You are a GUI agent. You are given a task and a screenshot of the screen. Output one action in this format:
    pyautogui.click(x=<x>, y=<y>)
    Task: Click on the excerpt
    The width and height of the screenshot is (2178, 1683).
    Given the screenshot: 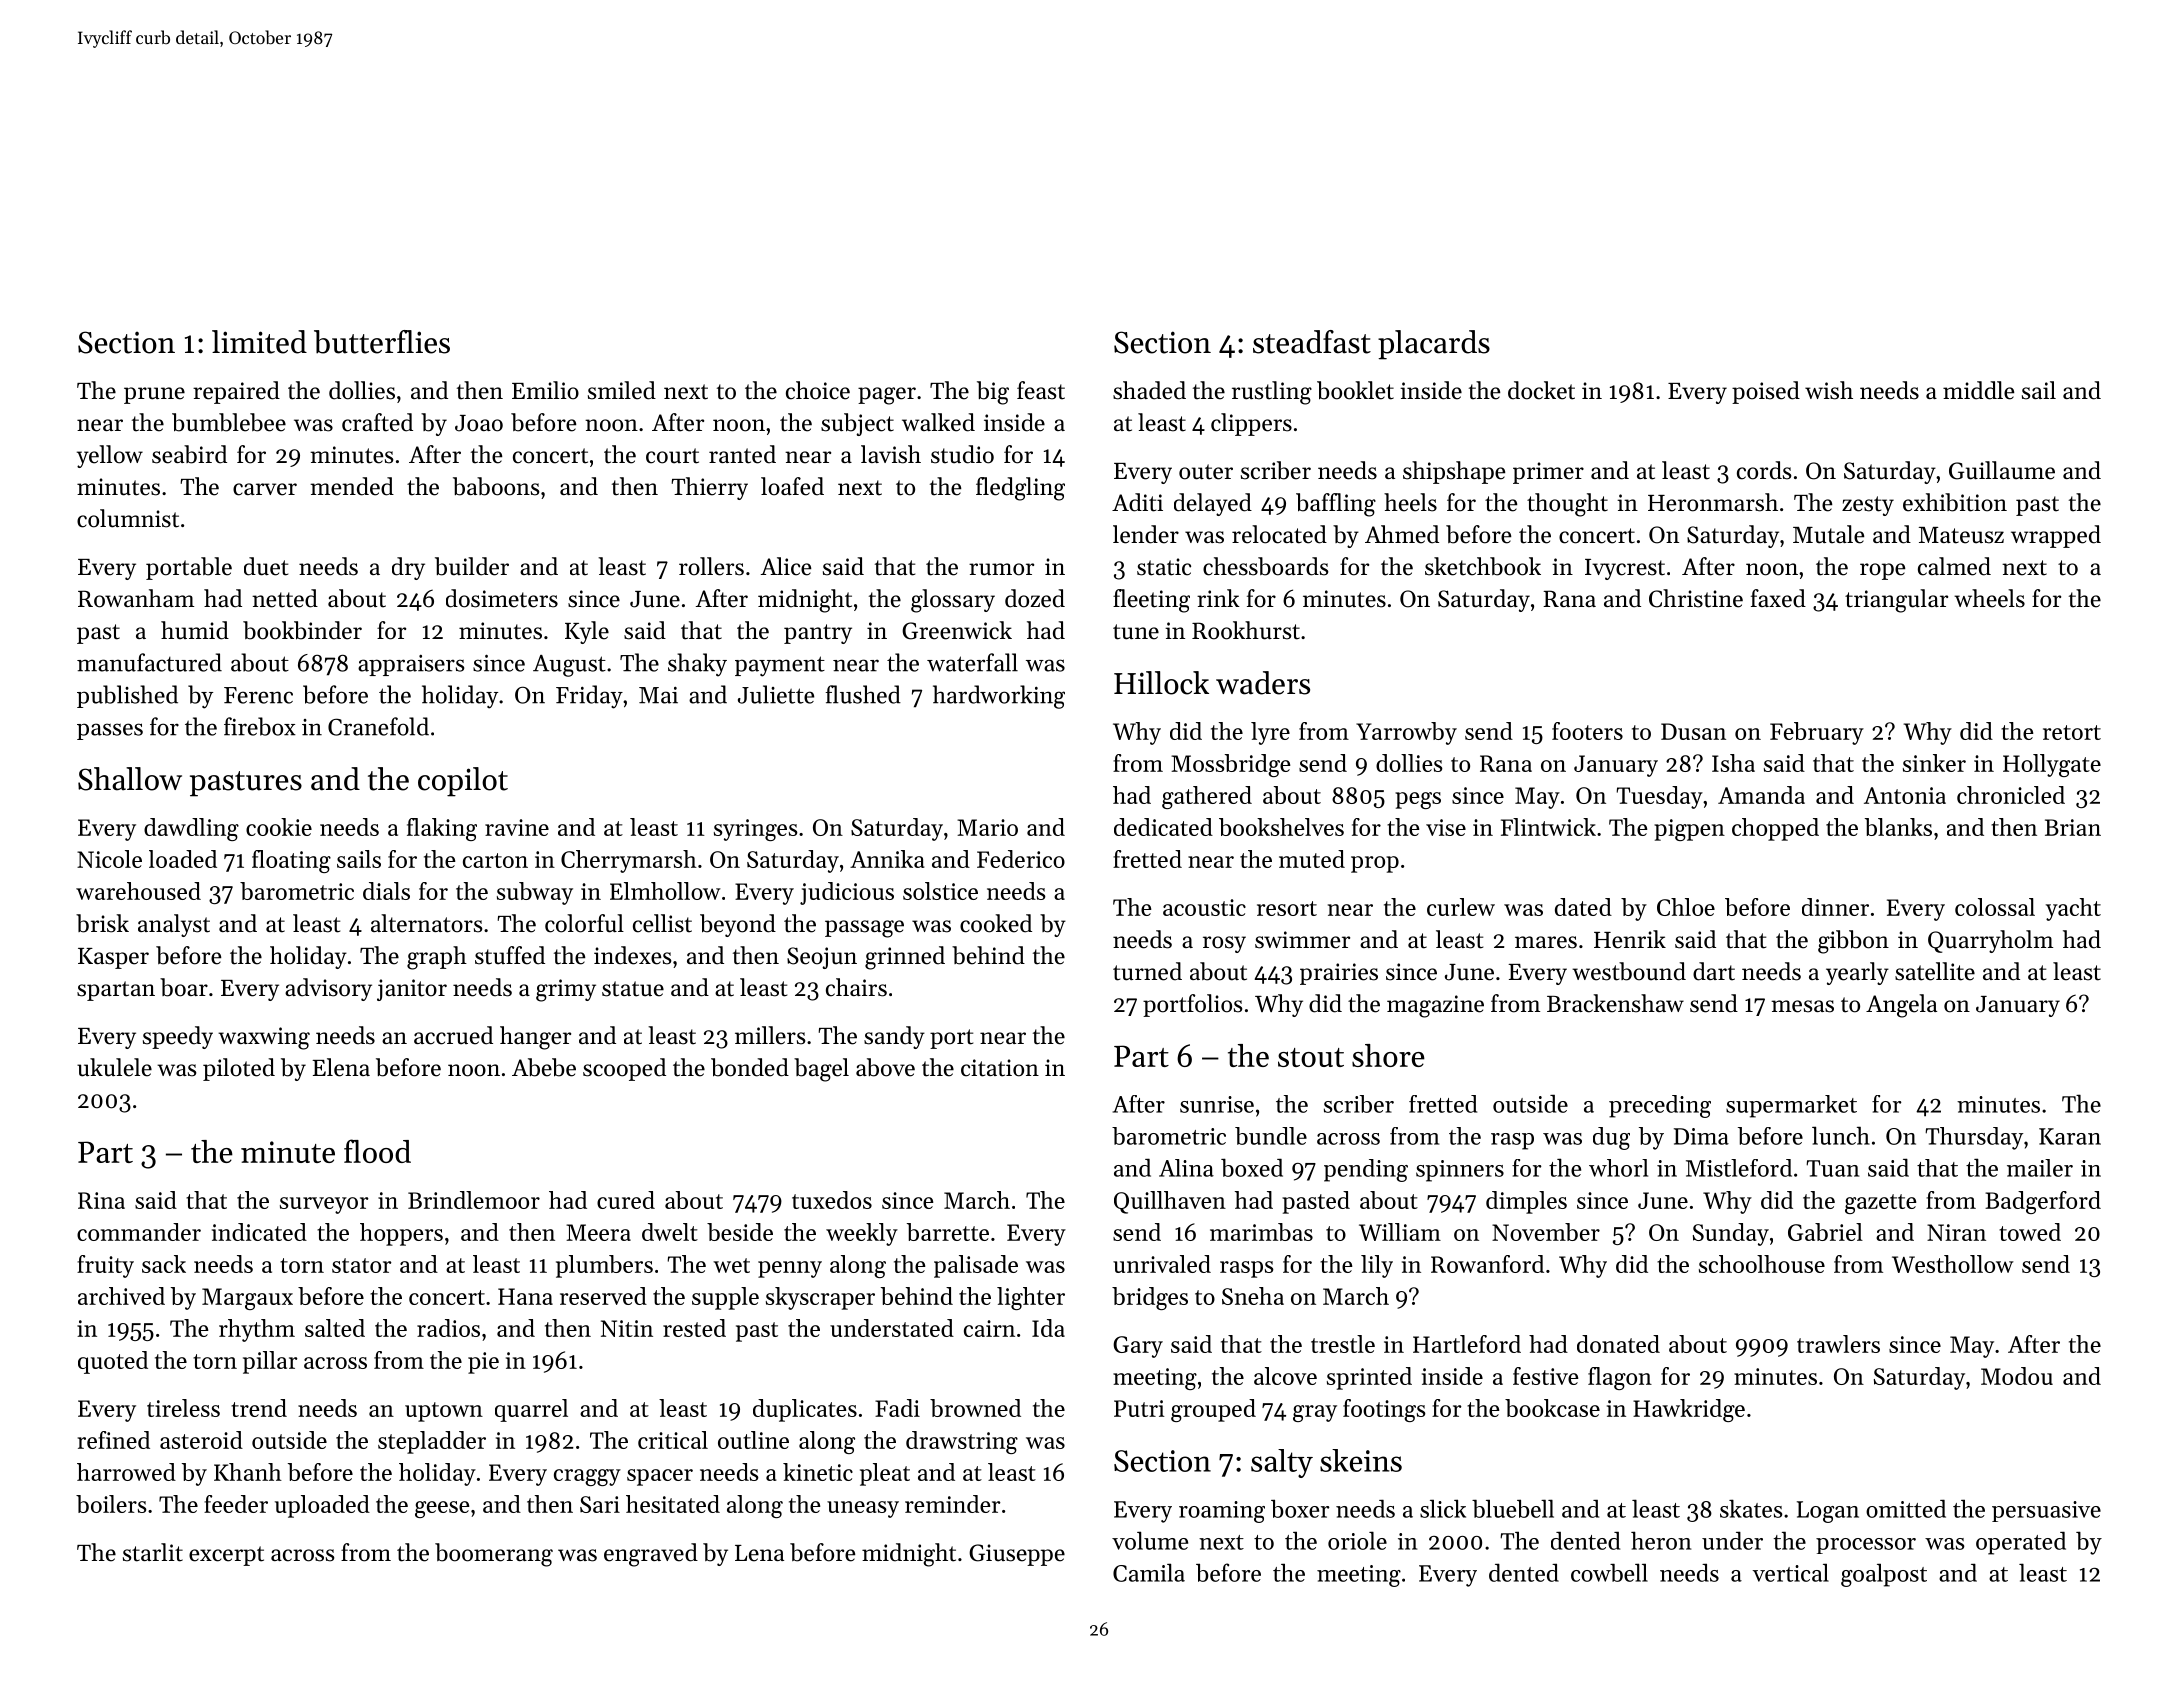 What is the action you would take?
    pyautogui.click(x=226, y=1556)
